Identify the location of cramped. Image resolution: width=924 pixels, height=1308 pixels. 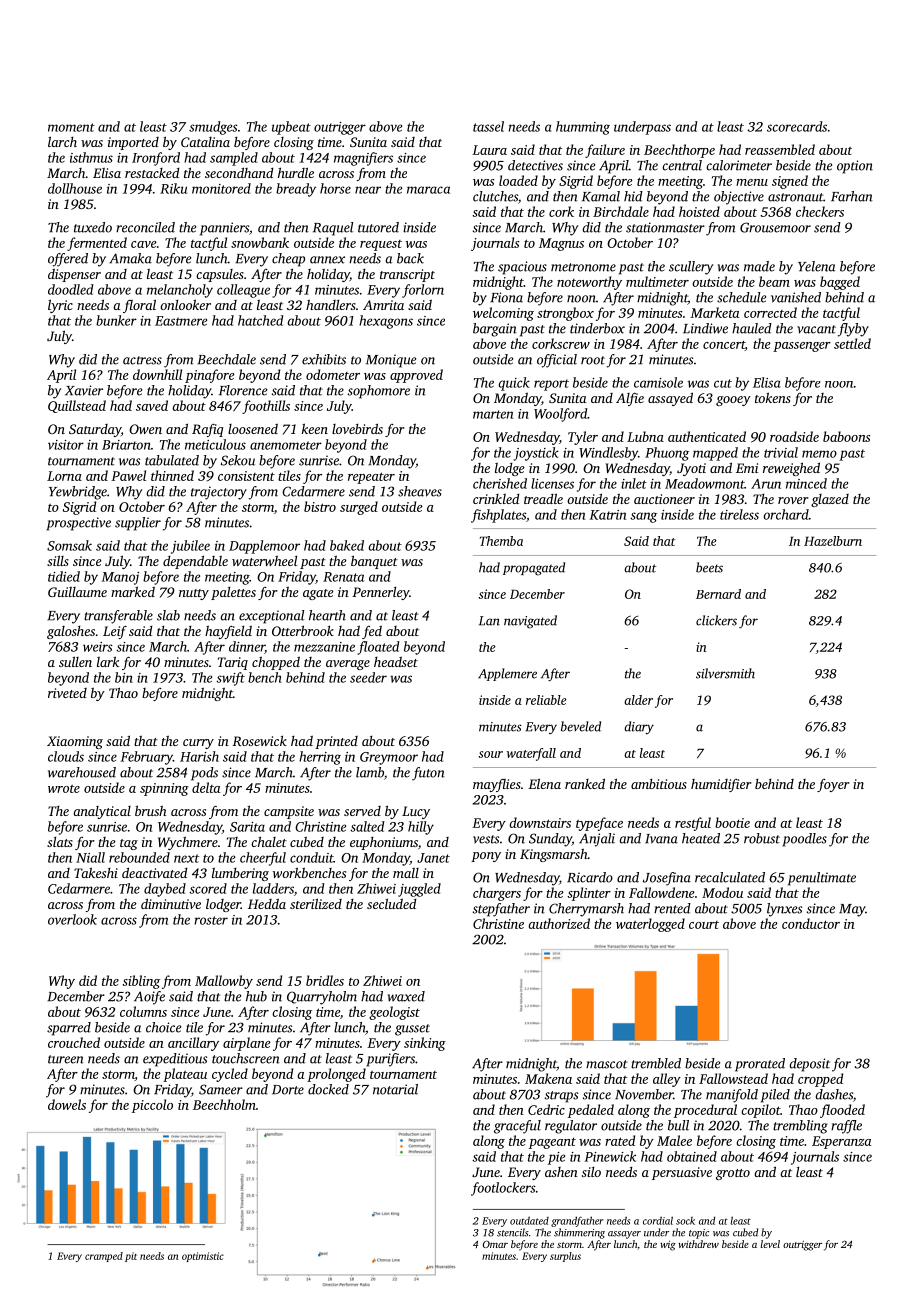
(104, 1257).
